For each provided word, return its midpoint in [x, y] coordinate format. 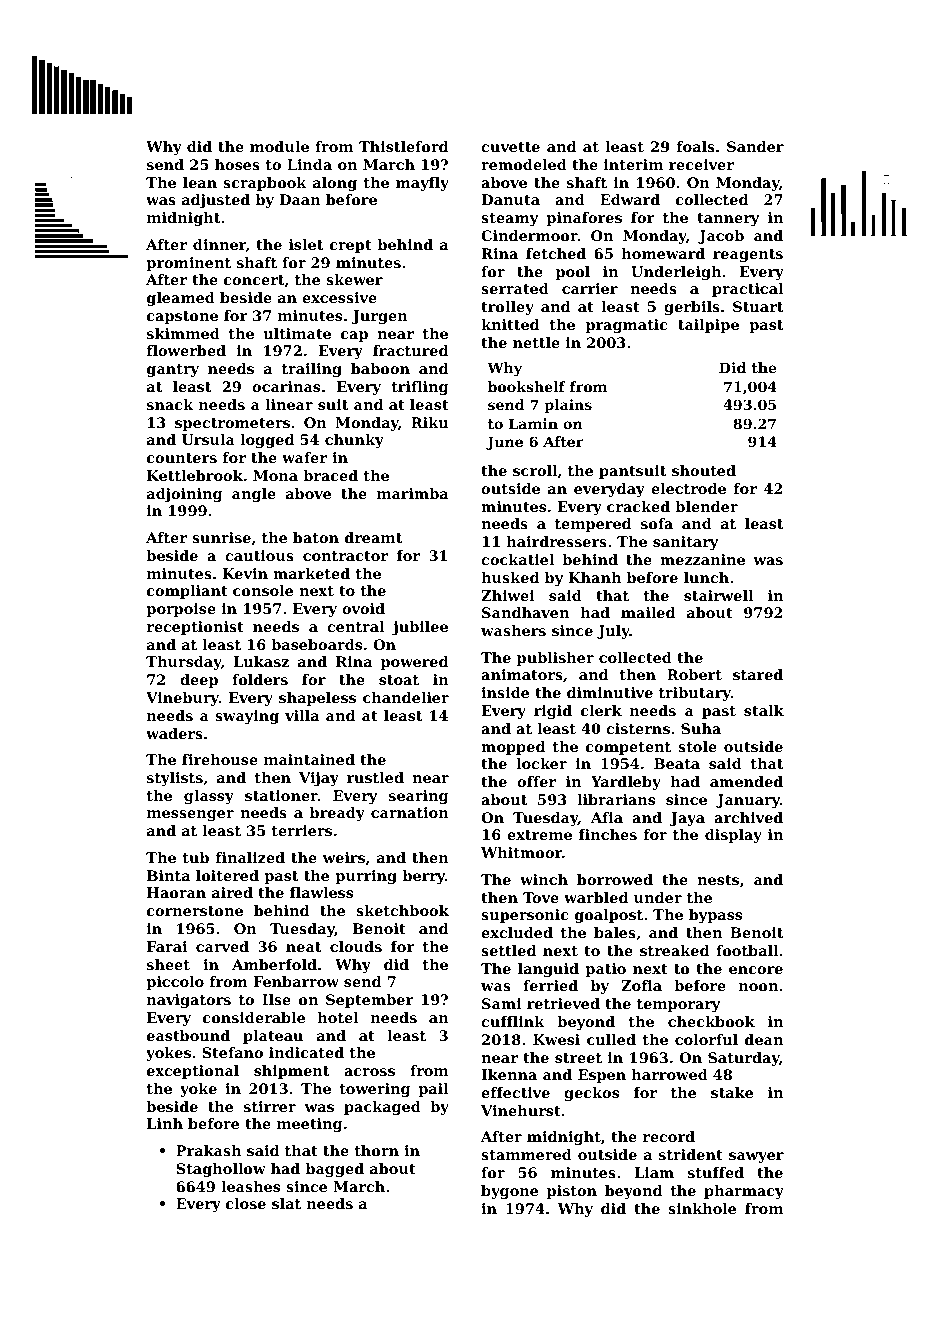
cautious [259, 555]
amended [746, 781]
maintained [309, 759]
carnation [410, 812]
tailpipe [708, 326]
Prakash [208, 1150]
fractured [410, 350]
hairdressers [556, 541]
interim [633, 164]
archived [748, 817]
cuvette [510, 147]
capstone [182, 317]
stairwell [718, 595]
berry [424, 877]
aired [232, 892]
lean [200, 182]
